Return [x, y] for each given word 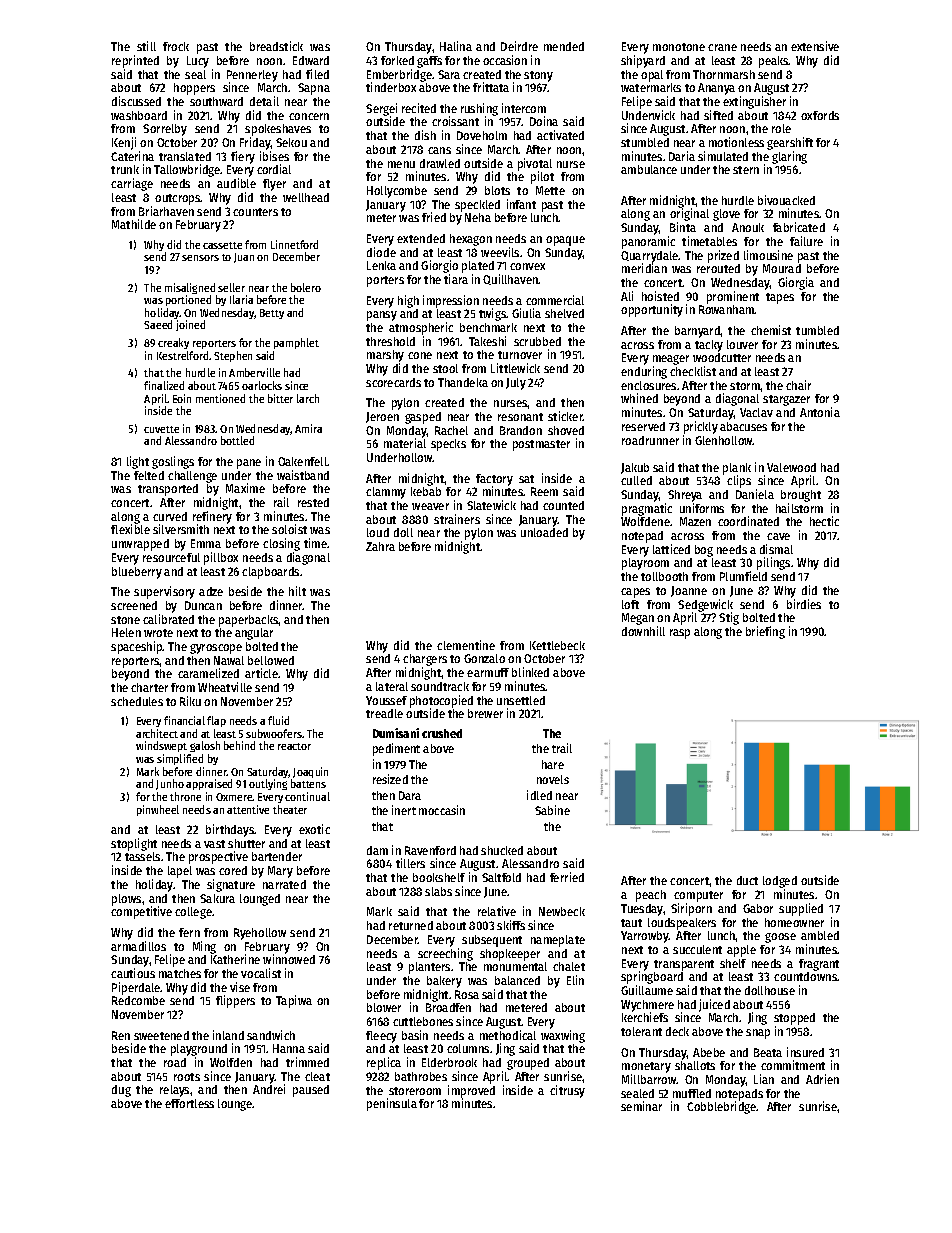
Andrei [269, 1089]
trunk [125, 169]
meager [671, 360]
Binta [683, 227]
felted [149, 475]
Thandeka [463, 382]
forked [397, 60]
